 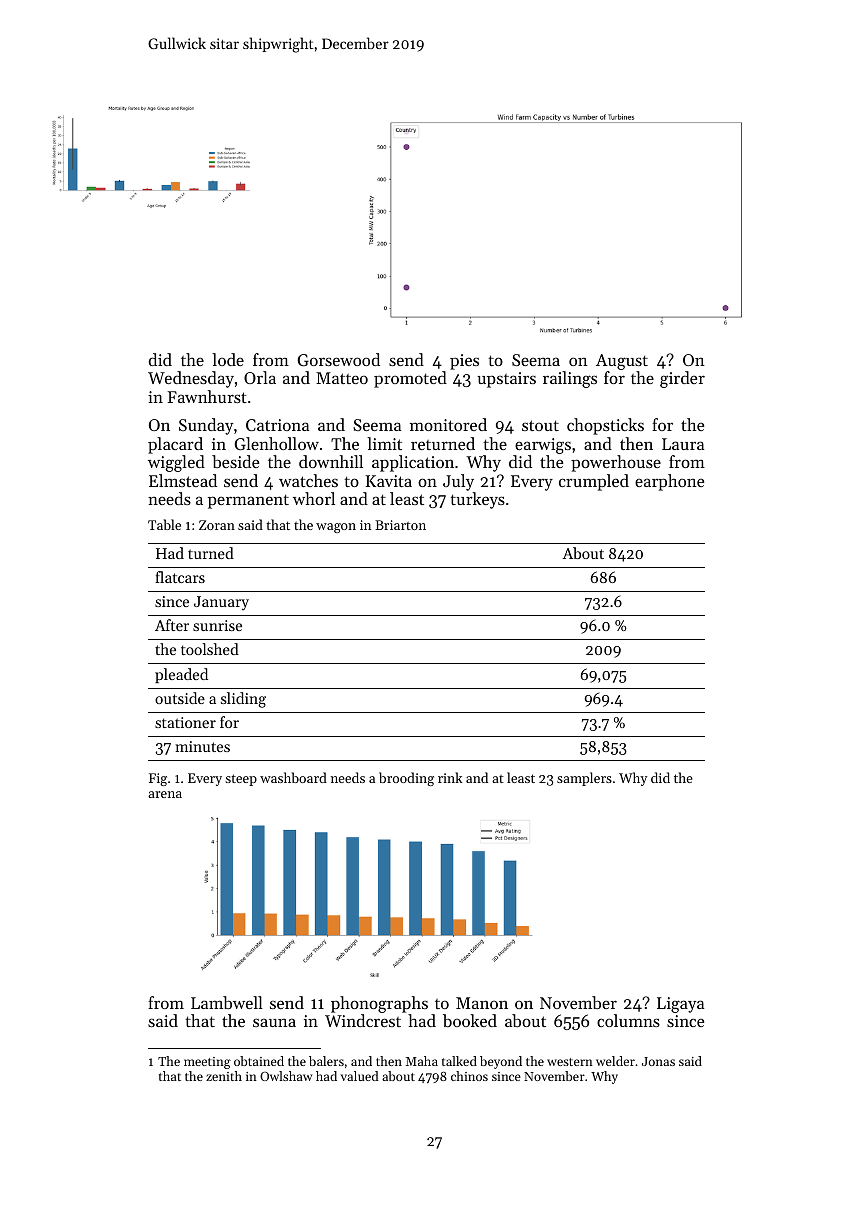 What do you see at coordinates (243, 700) in the screenshot?
I see `sliding` at bounding box center [243, 700].
